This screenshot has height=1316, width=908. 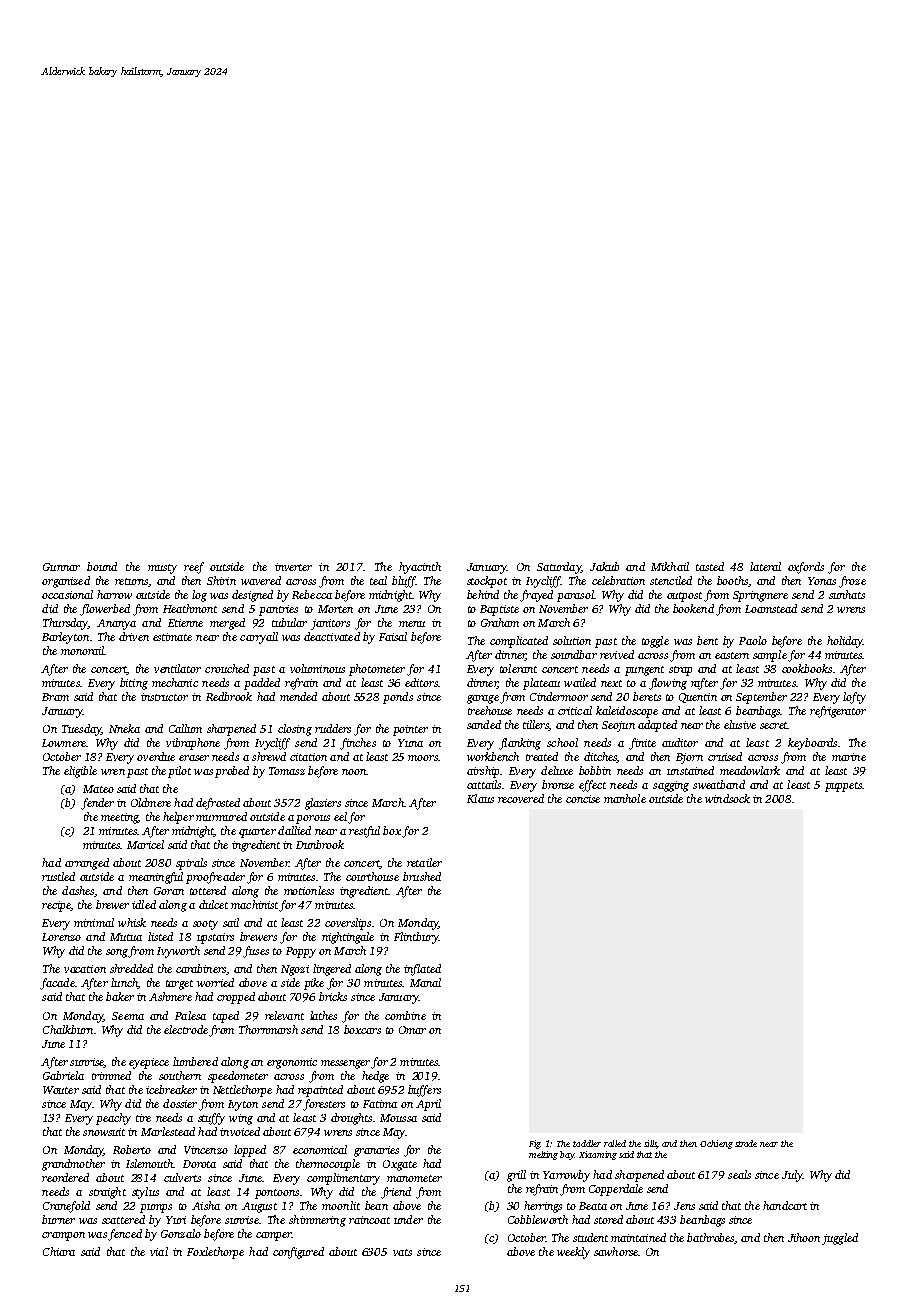 What do you see at coordinates (57, 984) in the screenshot?
I see `facade` at bounding box center [57, 984].
